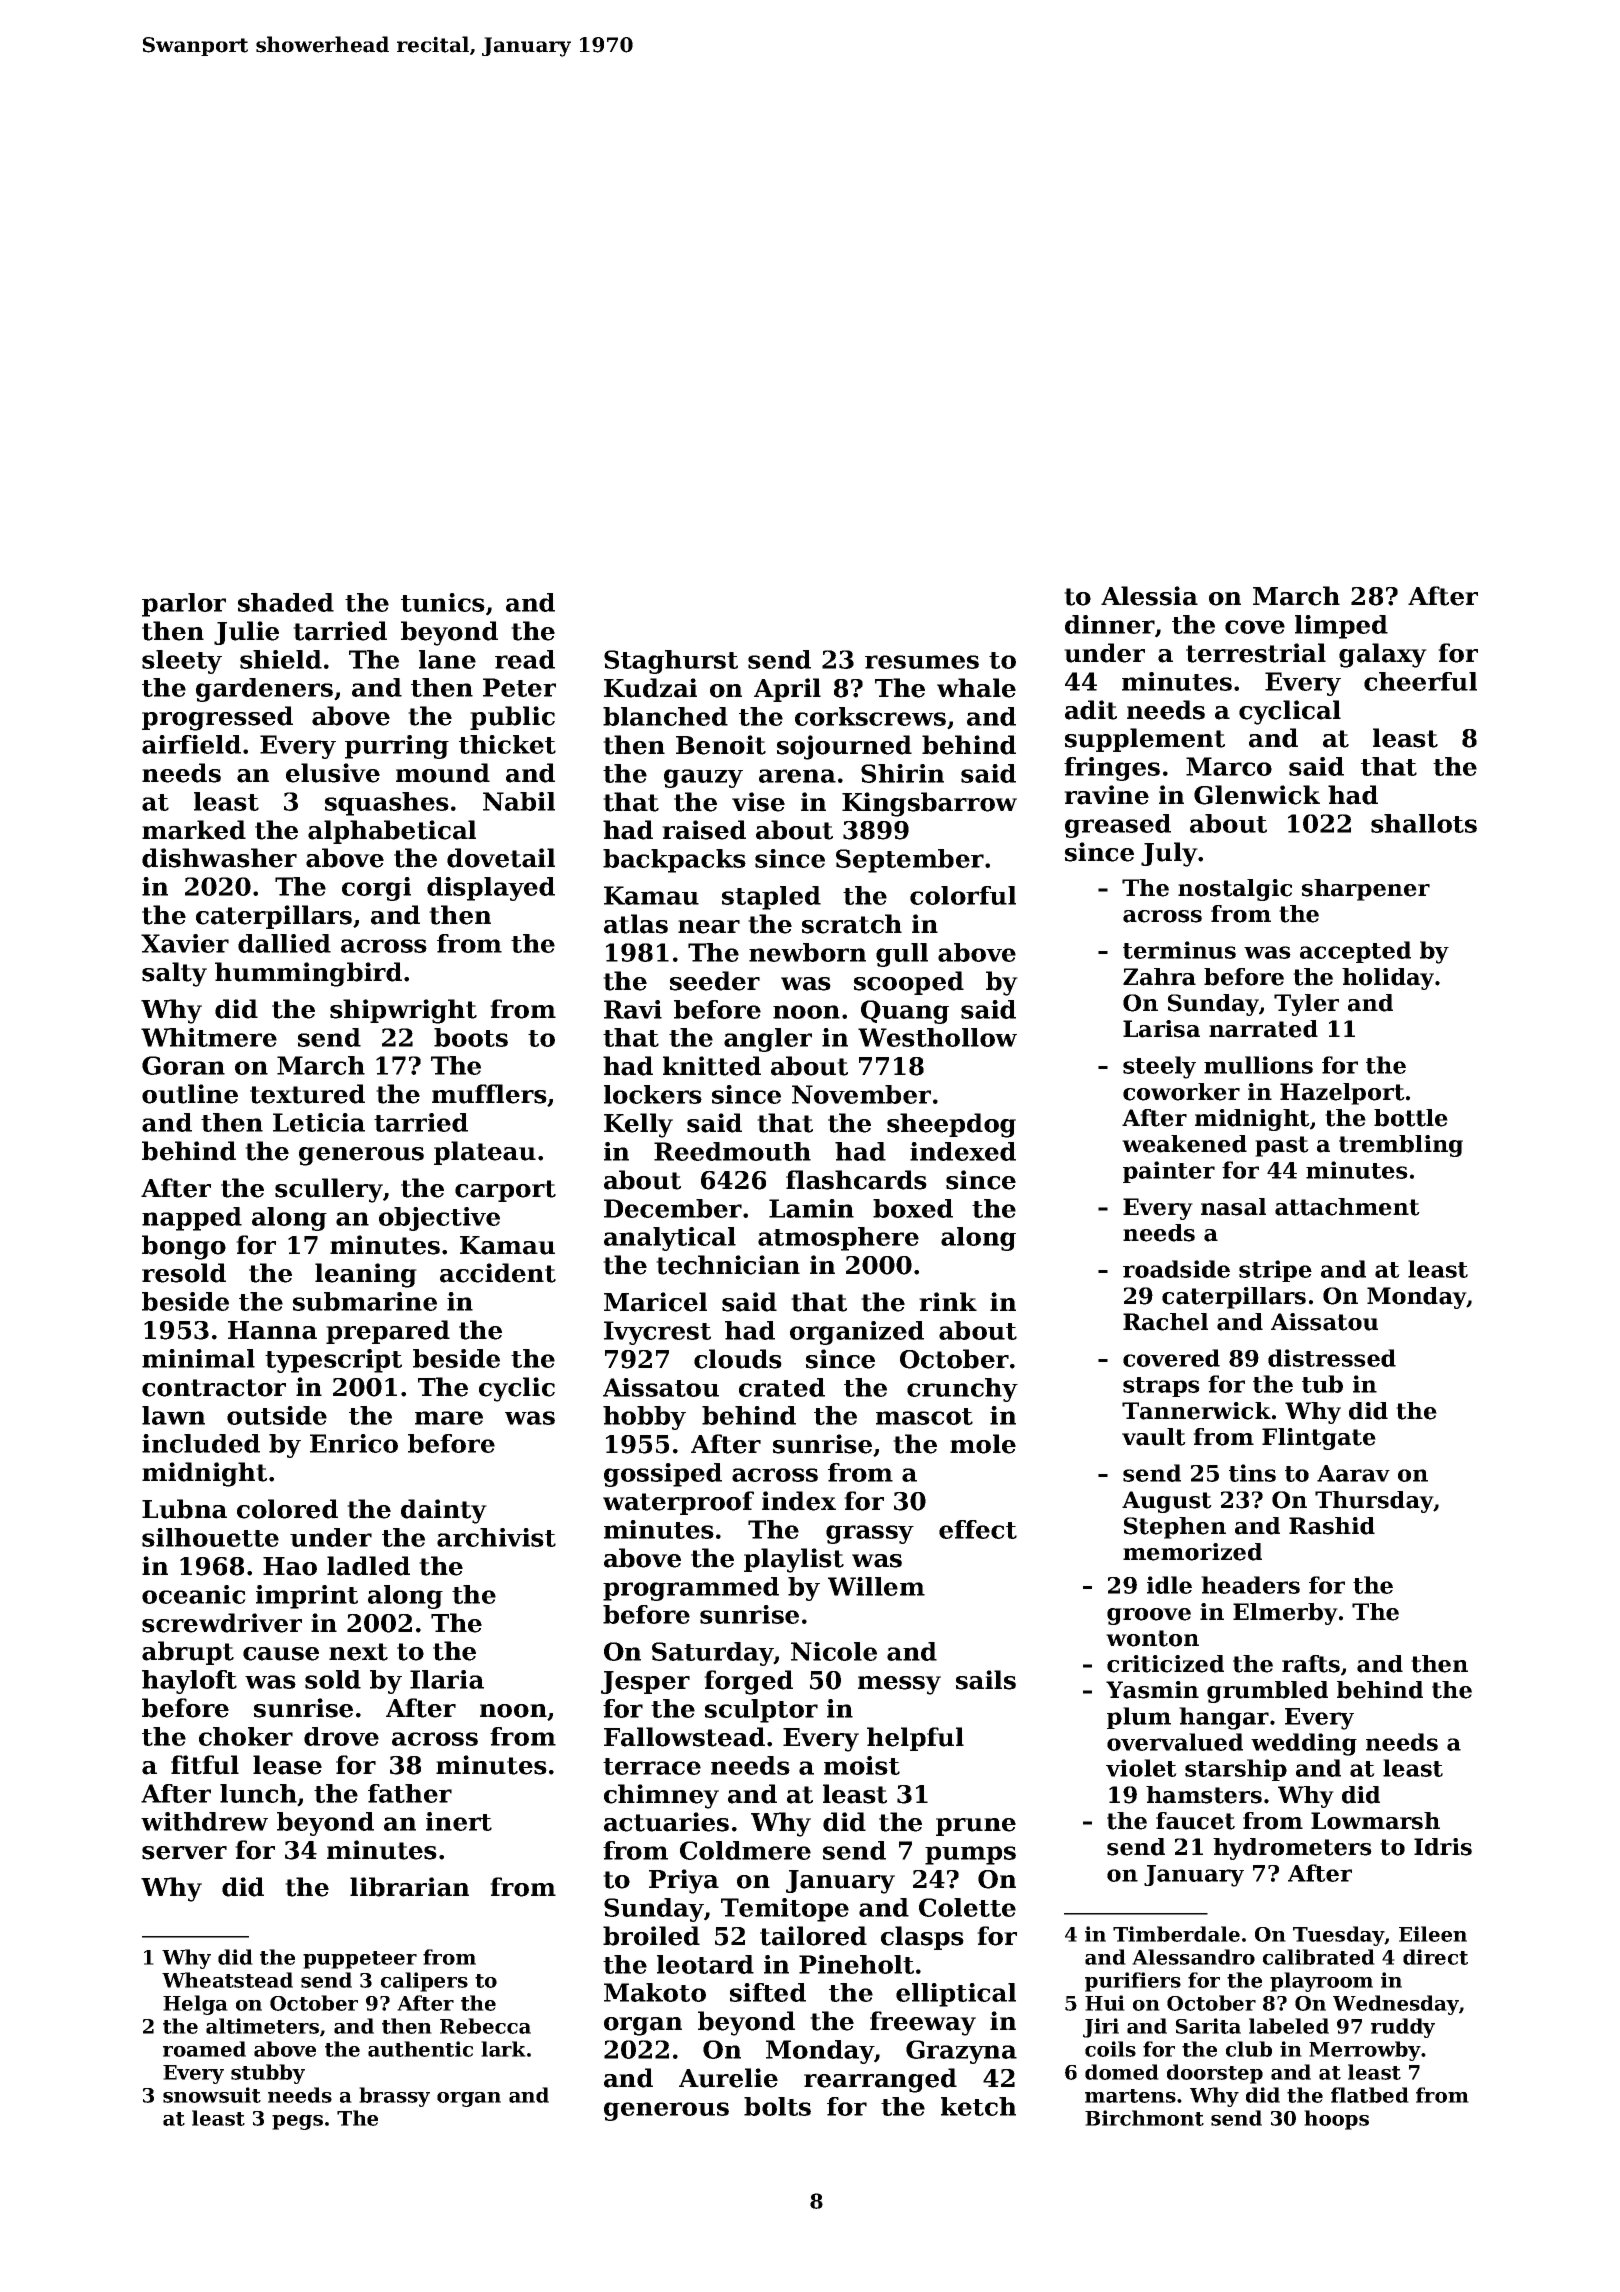 This screenshot has height=2292, width=1620. I want to click on sleety, so click(182, 662).
